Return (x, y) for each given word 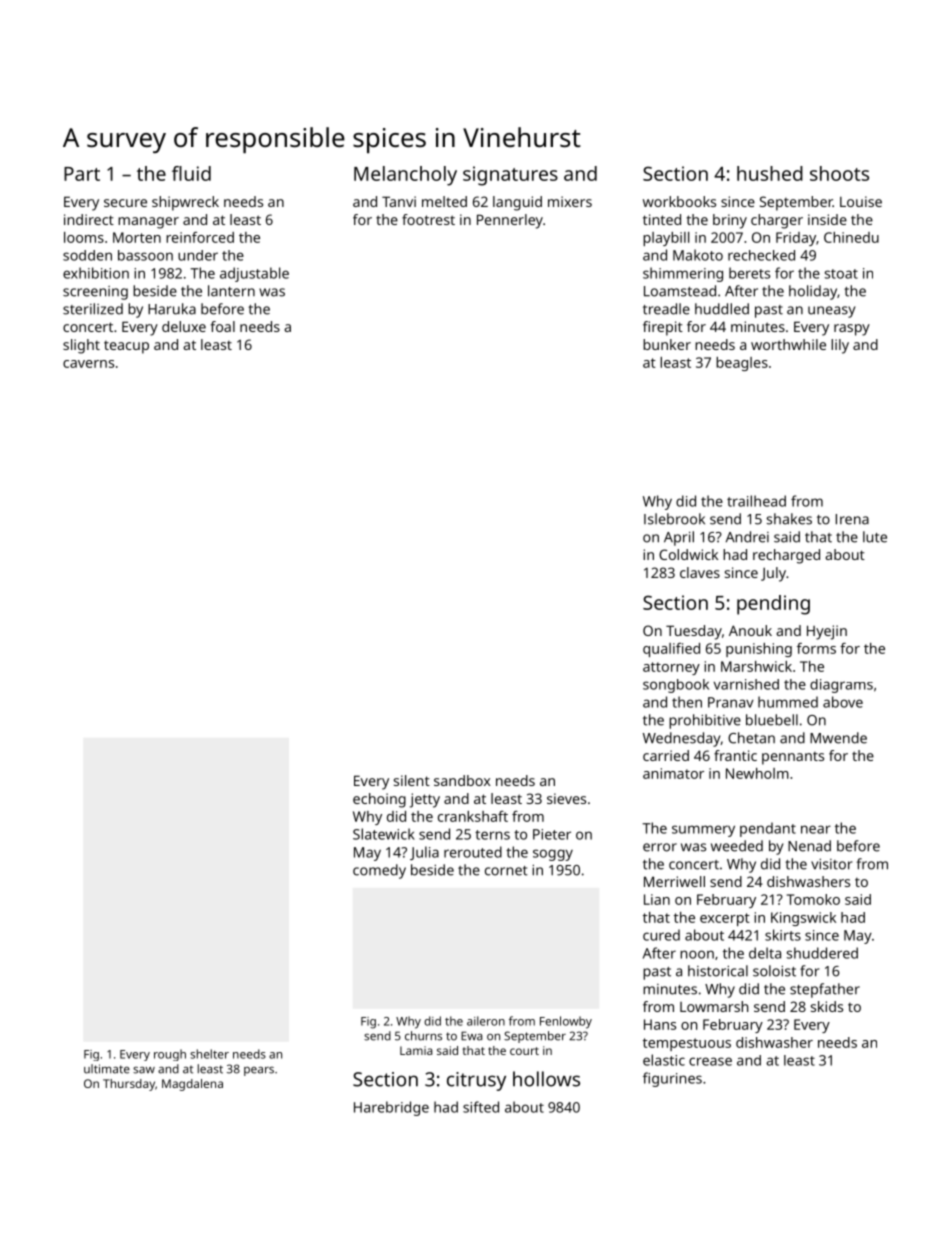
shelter (209, 1054)
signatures (510, 176)
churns (423, 1036)
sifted (481, 1107)
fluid (191, 173)
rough (170, 1055)
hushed (770, 173)
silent (412, 780)
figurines (672, 1079)
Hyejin (827, 632)
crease (710, 1061)
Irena (852, 519)
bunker (667, 344)
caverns (88, 364)
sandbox (462, 780)
